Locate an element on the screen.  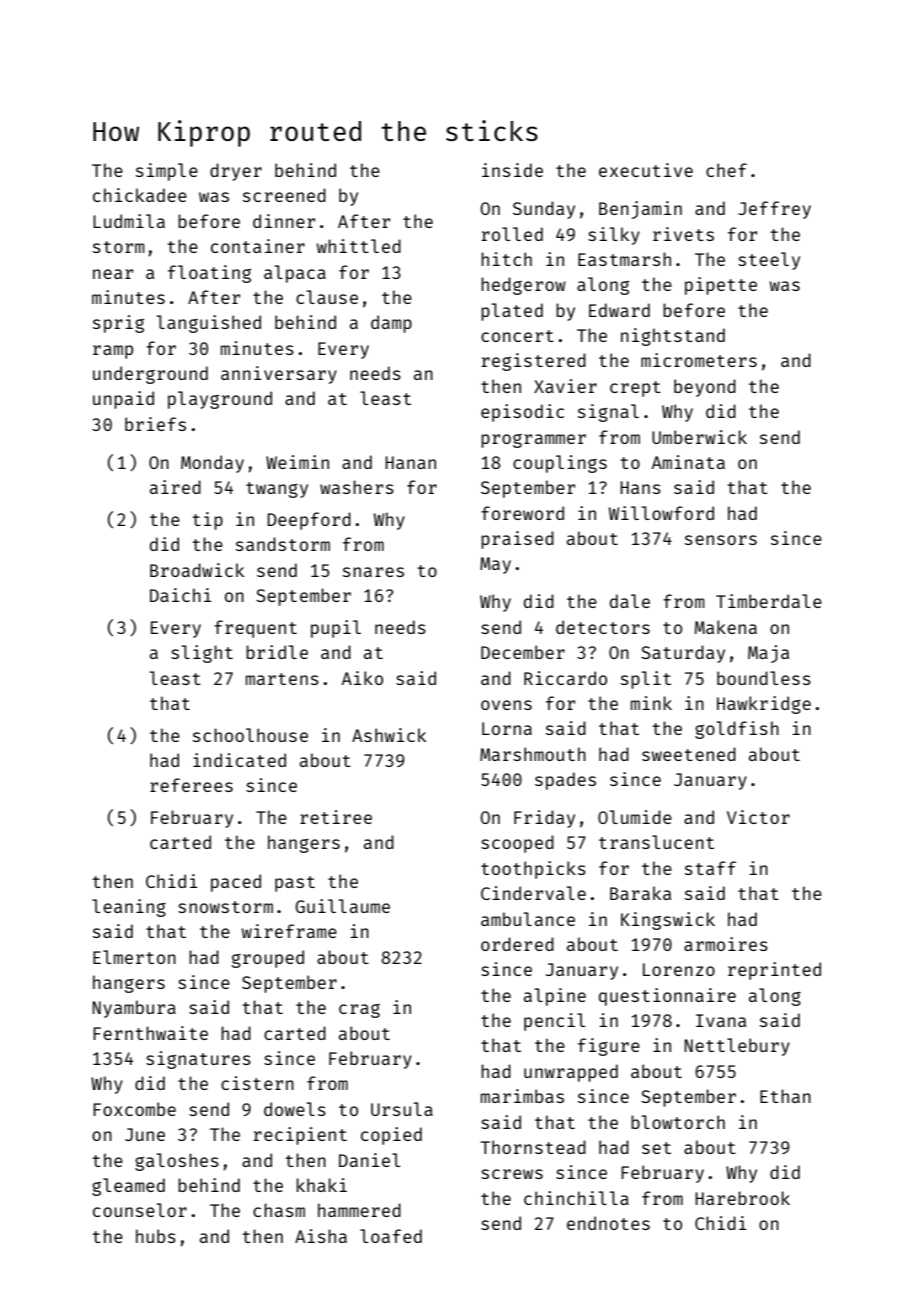
Elmerton is located at coordinates (134, 957).
